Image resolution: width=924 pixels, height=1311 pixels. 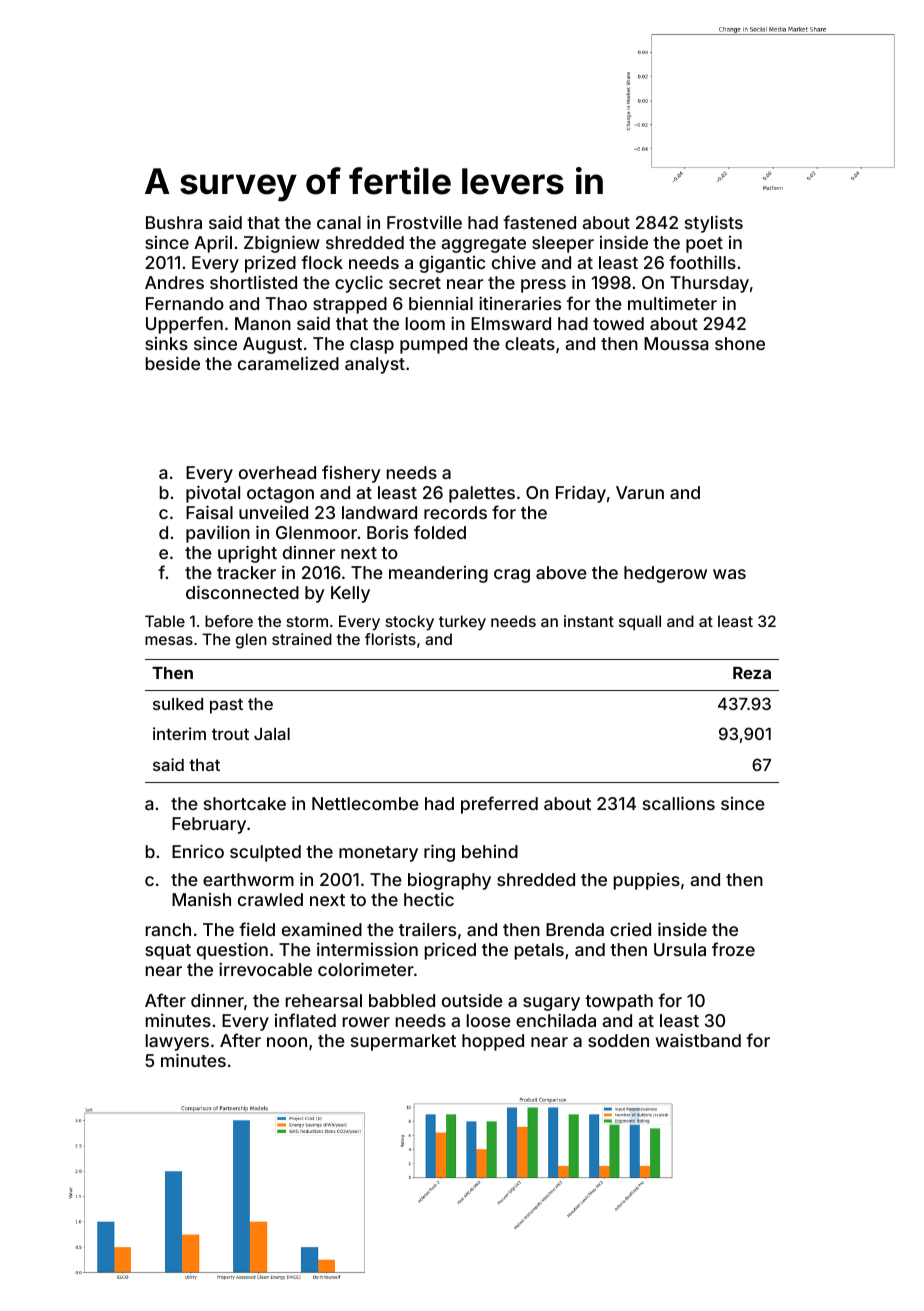 I want to click on Frostville, so click(x=424, y=222).
